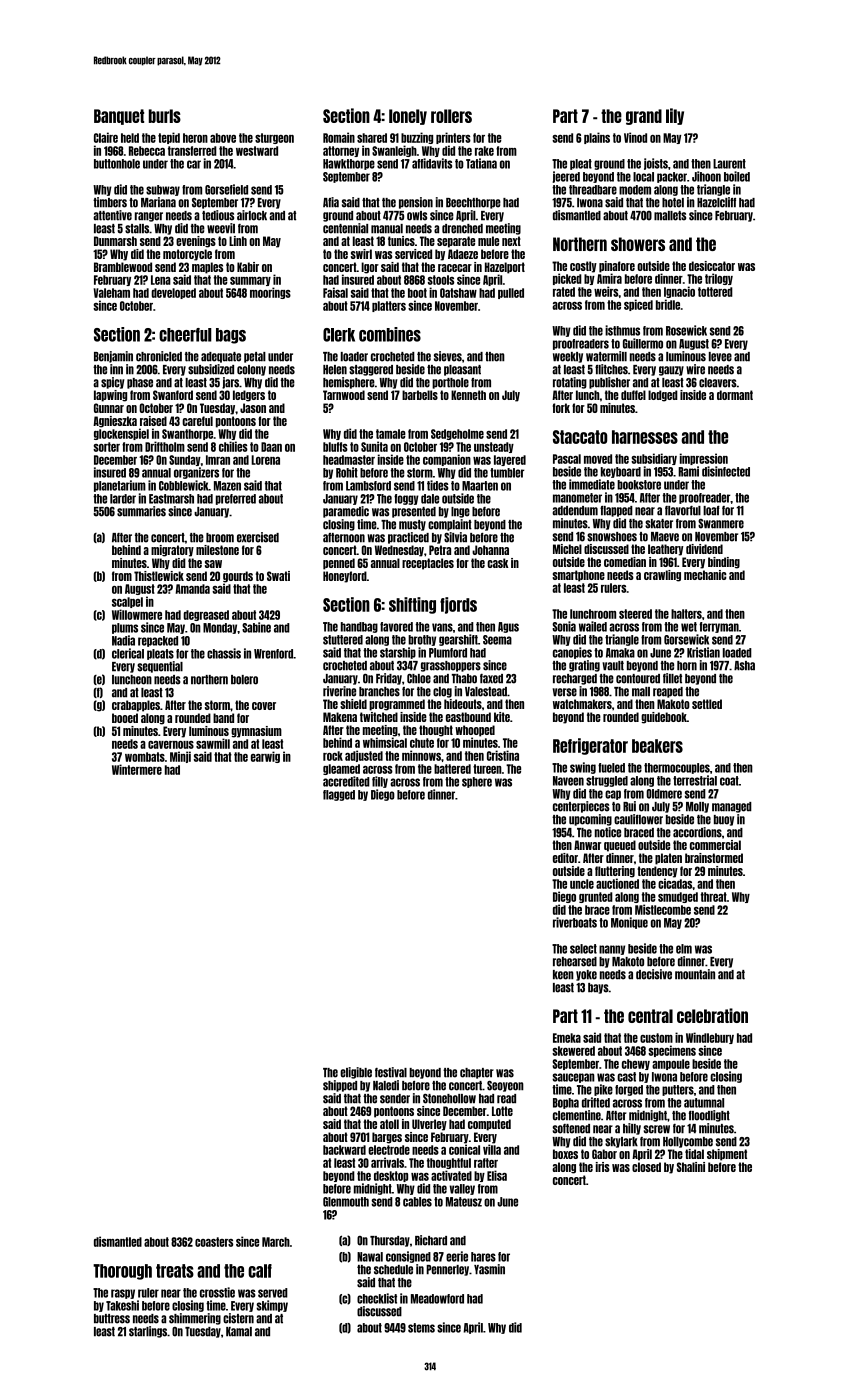  I want to click on Kamal, so click(239, 1332).
